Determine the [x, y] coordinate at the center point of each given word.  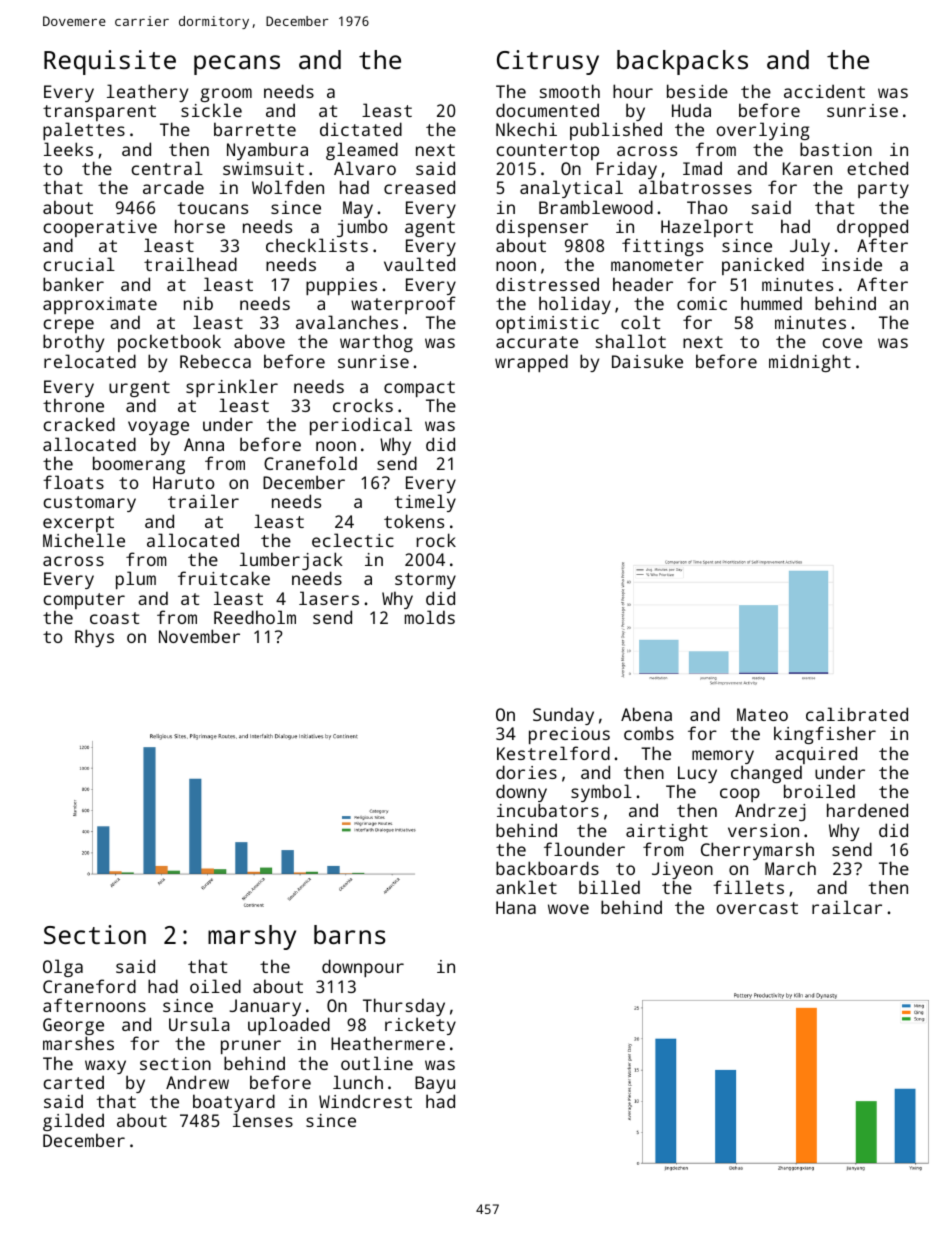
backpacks [682, 62]
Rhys [94, 638]
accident [824, 91]
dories [526, 772]
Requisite [110, 62]
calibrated [857, 714]
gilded [73, 1122]
